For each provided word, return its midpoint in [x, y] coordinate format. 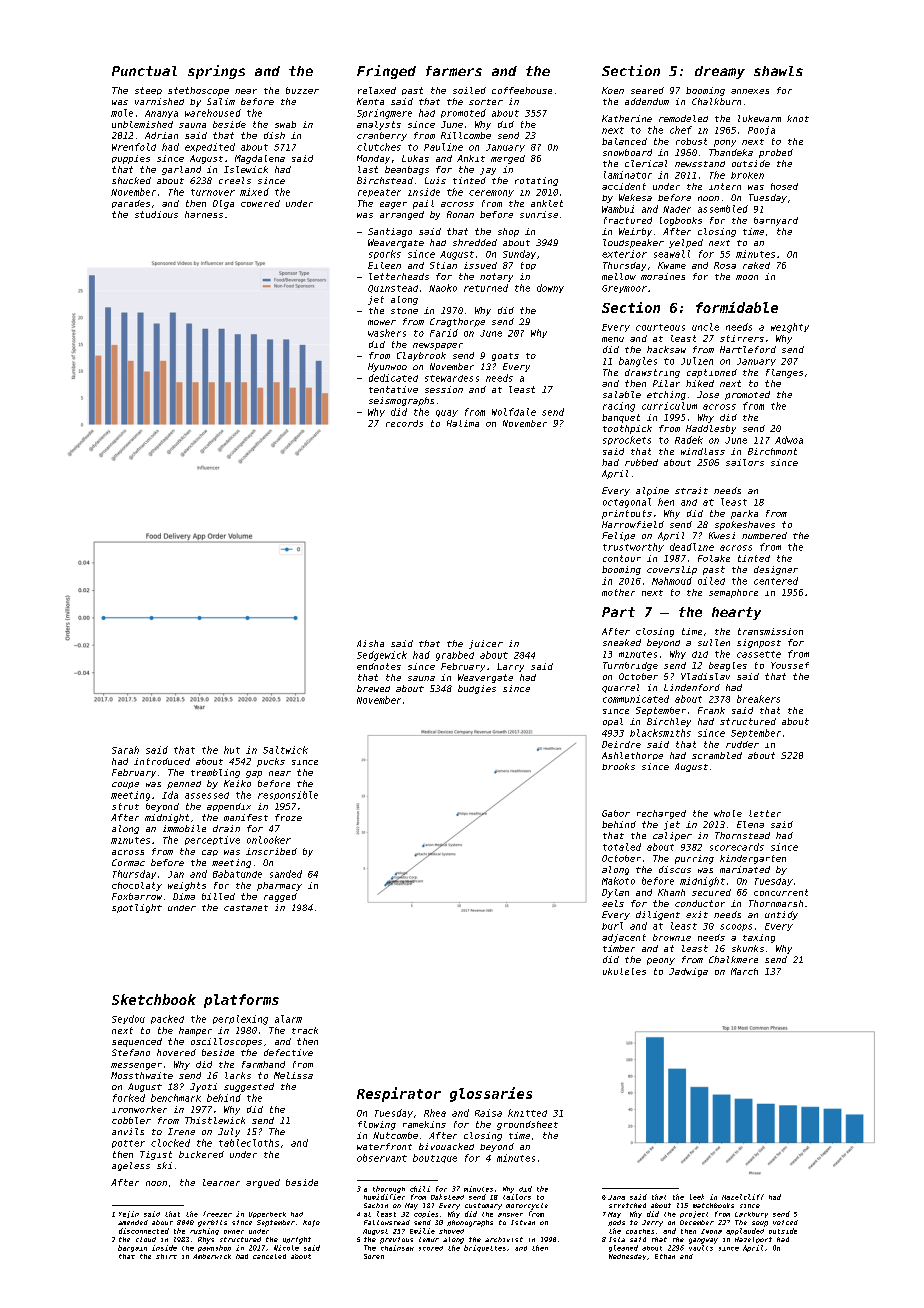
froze [288, 817]
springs [216, 72]
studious [156, 214]
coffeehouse [522, 90]
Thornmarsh [776, 903]
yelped [686, 243]
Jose [708, 394]
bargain [132, 1248]
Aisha [370, 643]
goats [505, 357]
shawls [778, 71]
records [404, 423]
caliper [672, 836]
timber [619, 948]
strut [125, 806]
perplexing [240, 1020]
